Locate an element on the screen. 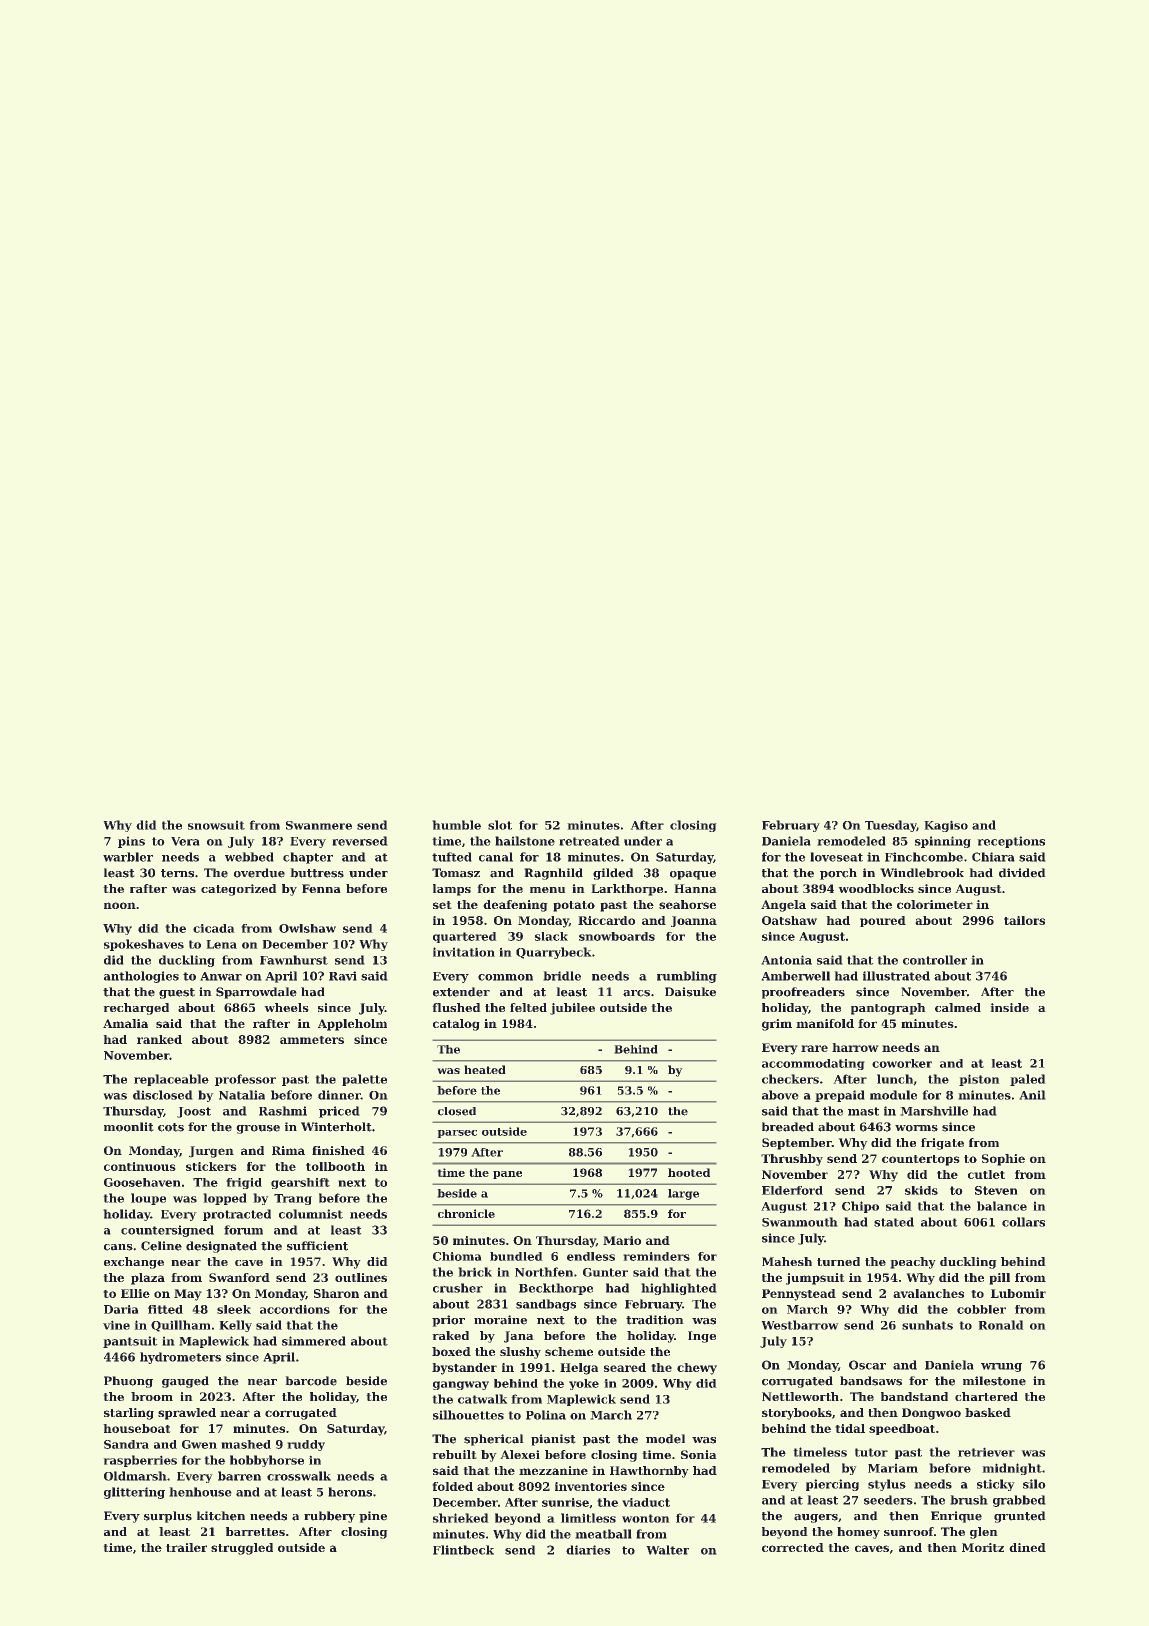  mast is located at coordinates (863, 1111).
